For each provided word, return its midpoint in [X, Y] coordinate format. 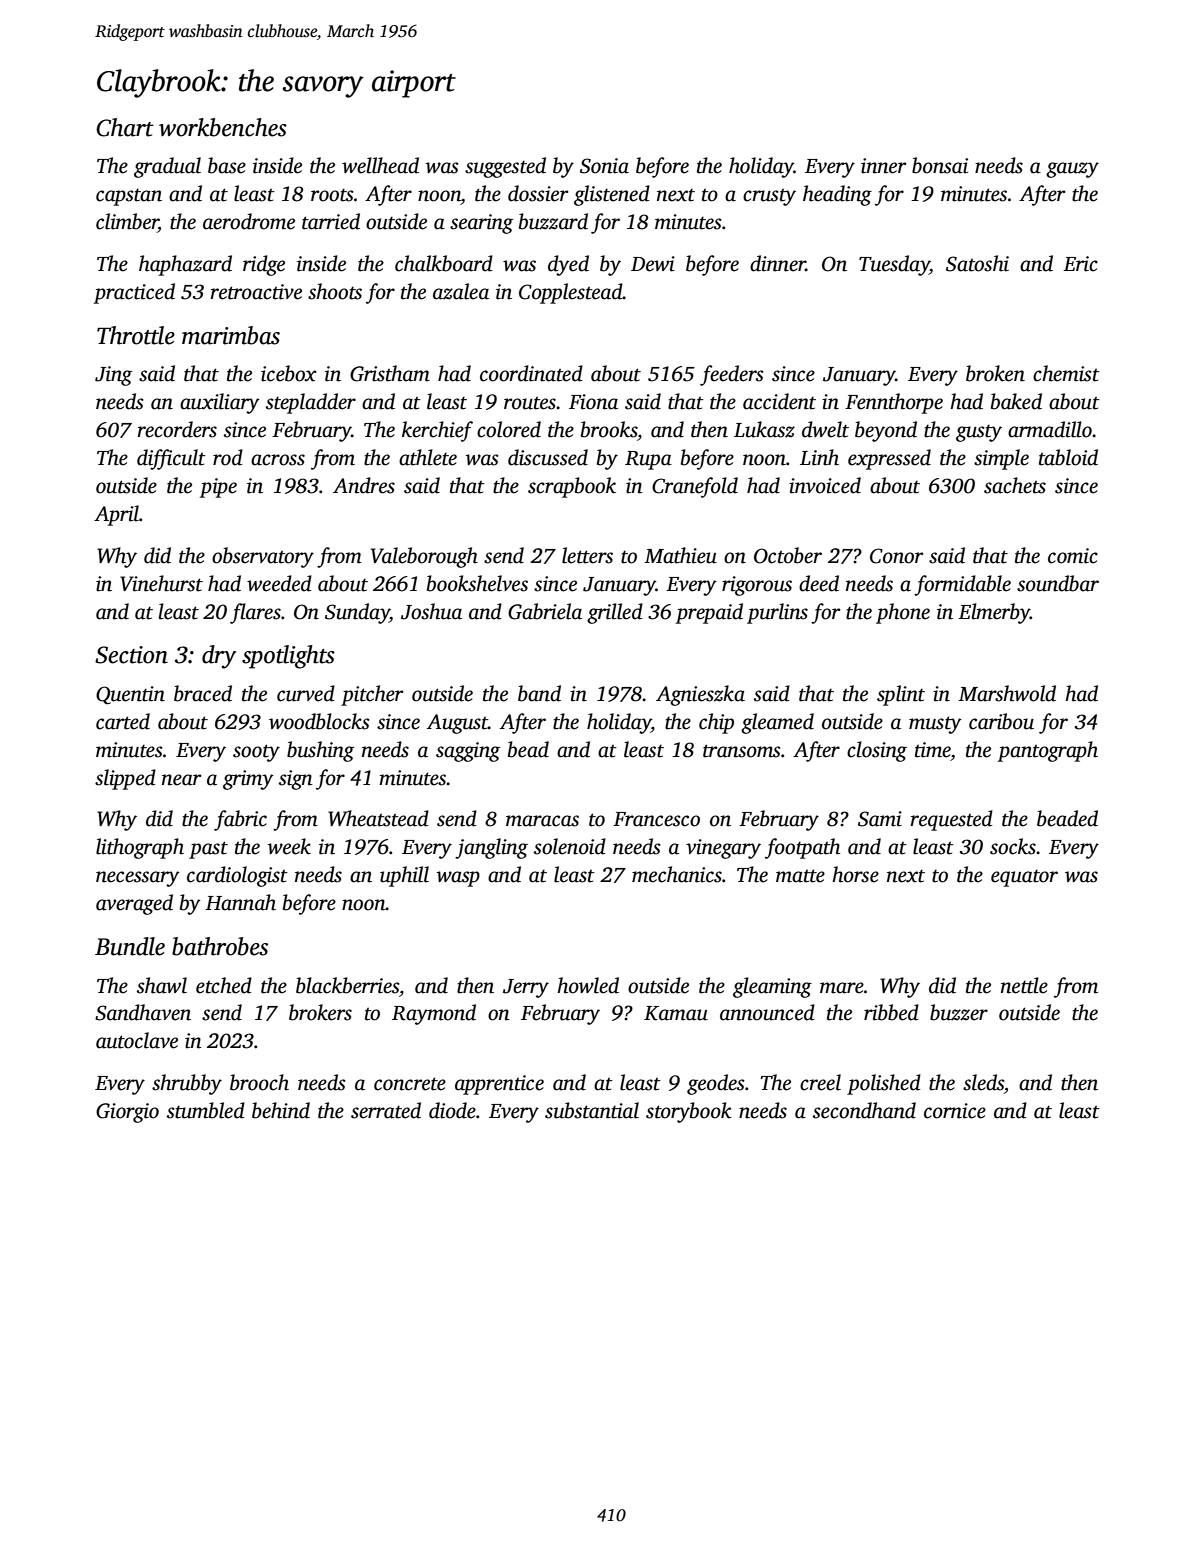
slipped [125, 779]
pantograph [1048, 751]
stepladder [311, 403]
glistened [612, 195]
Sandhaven [143, 1012]
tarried [331, 221]
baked [1016, 401]
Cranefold [695, 487]
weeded [279, 583]
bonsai [940, 165]
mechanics [677, 874]
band [539, 693]
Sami [880, 819]
